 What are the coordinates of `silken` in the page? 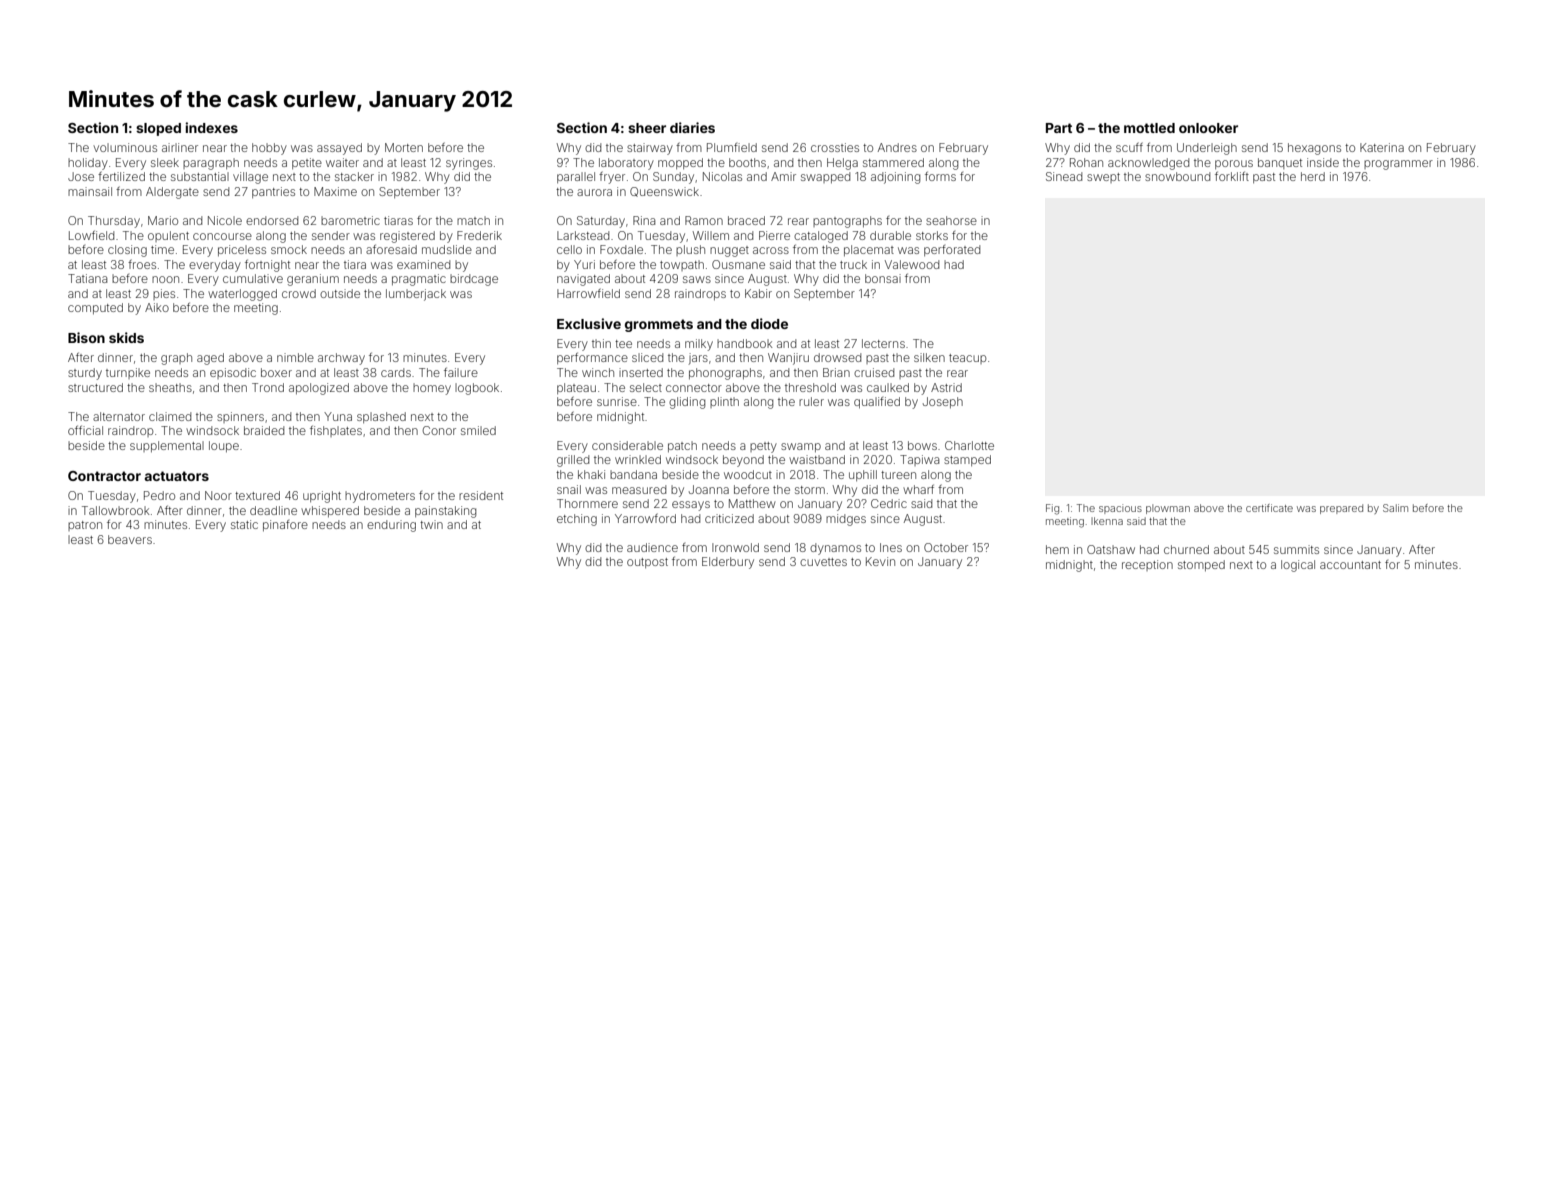 It's located at (929, 357).
